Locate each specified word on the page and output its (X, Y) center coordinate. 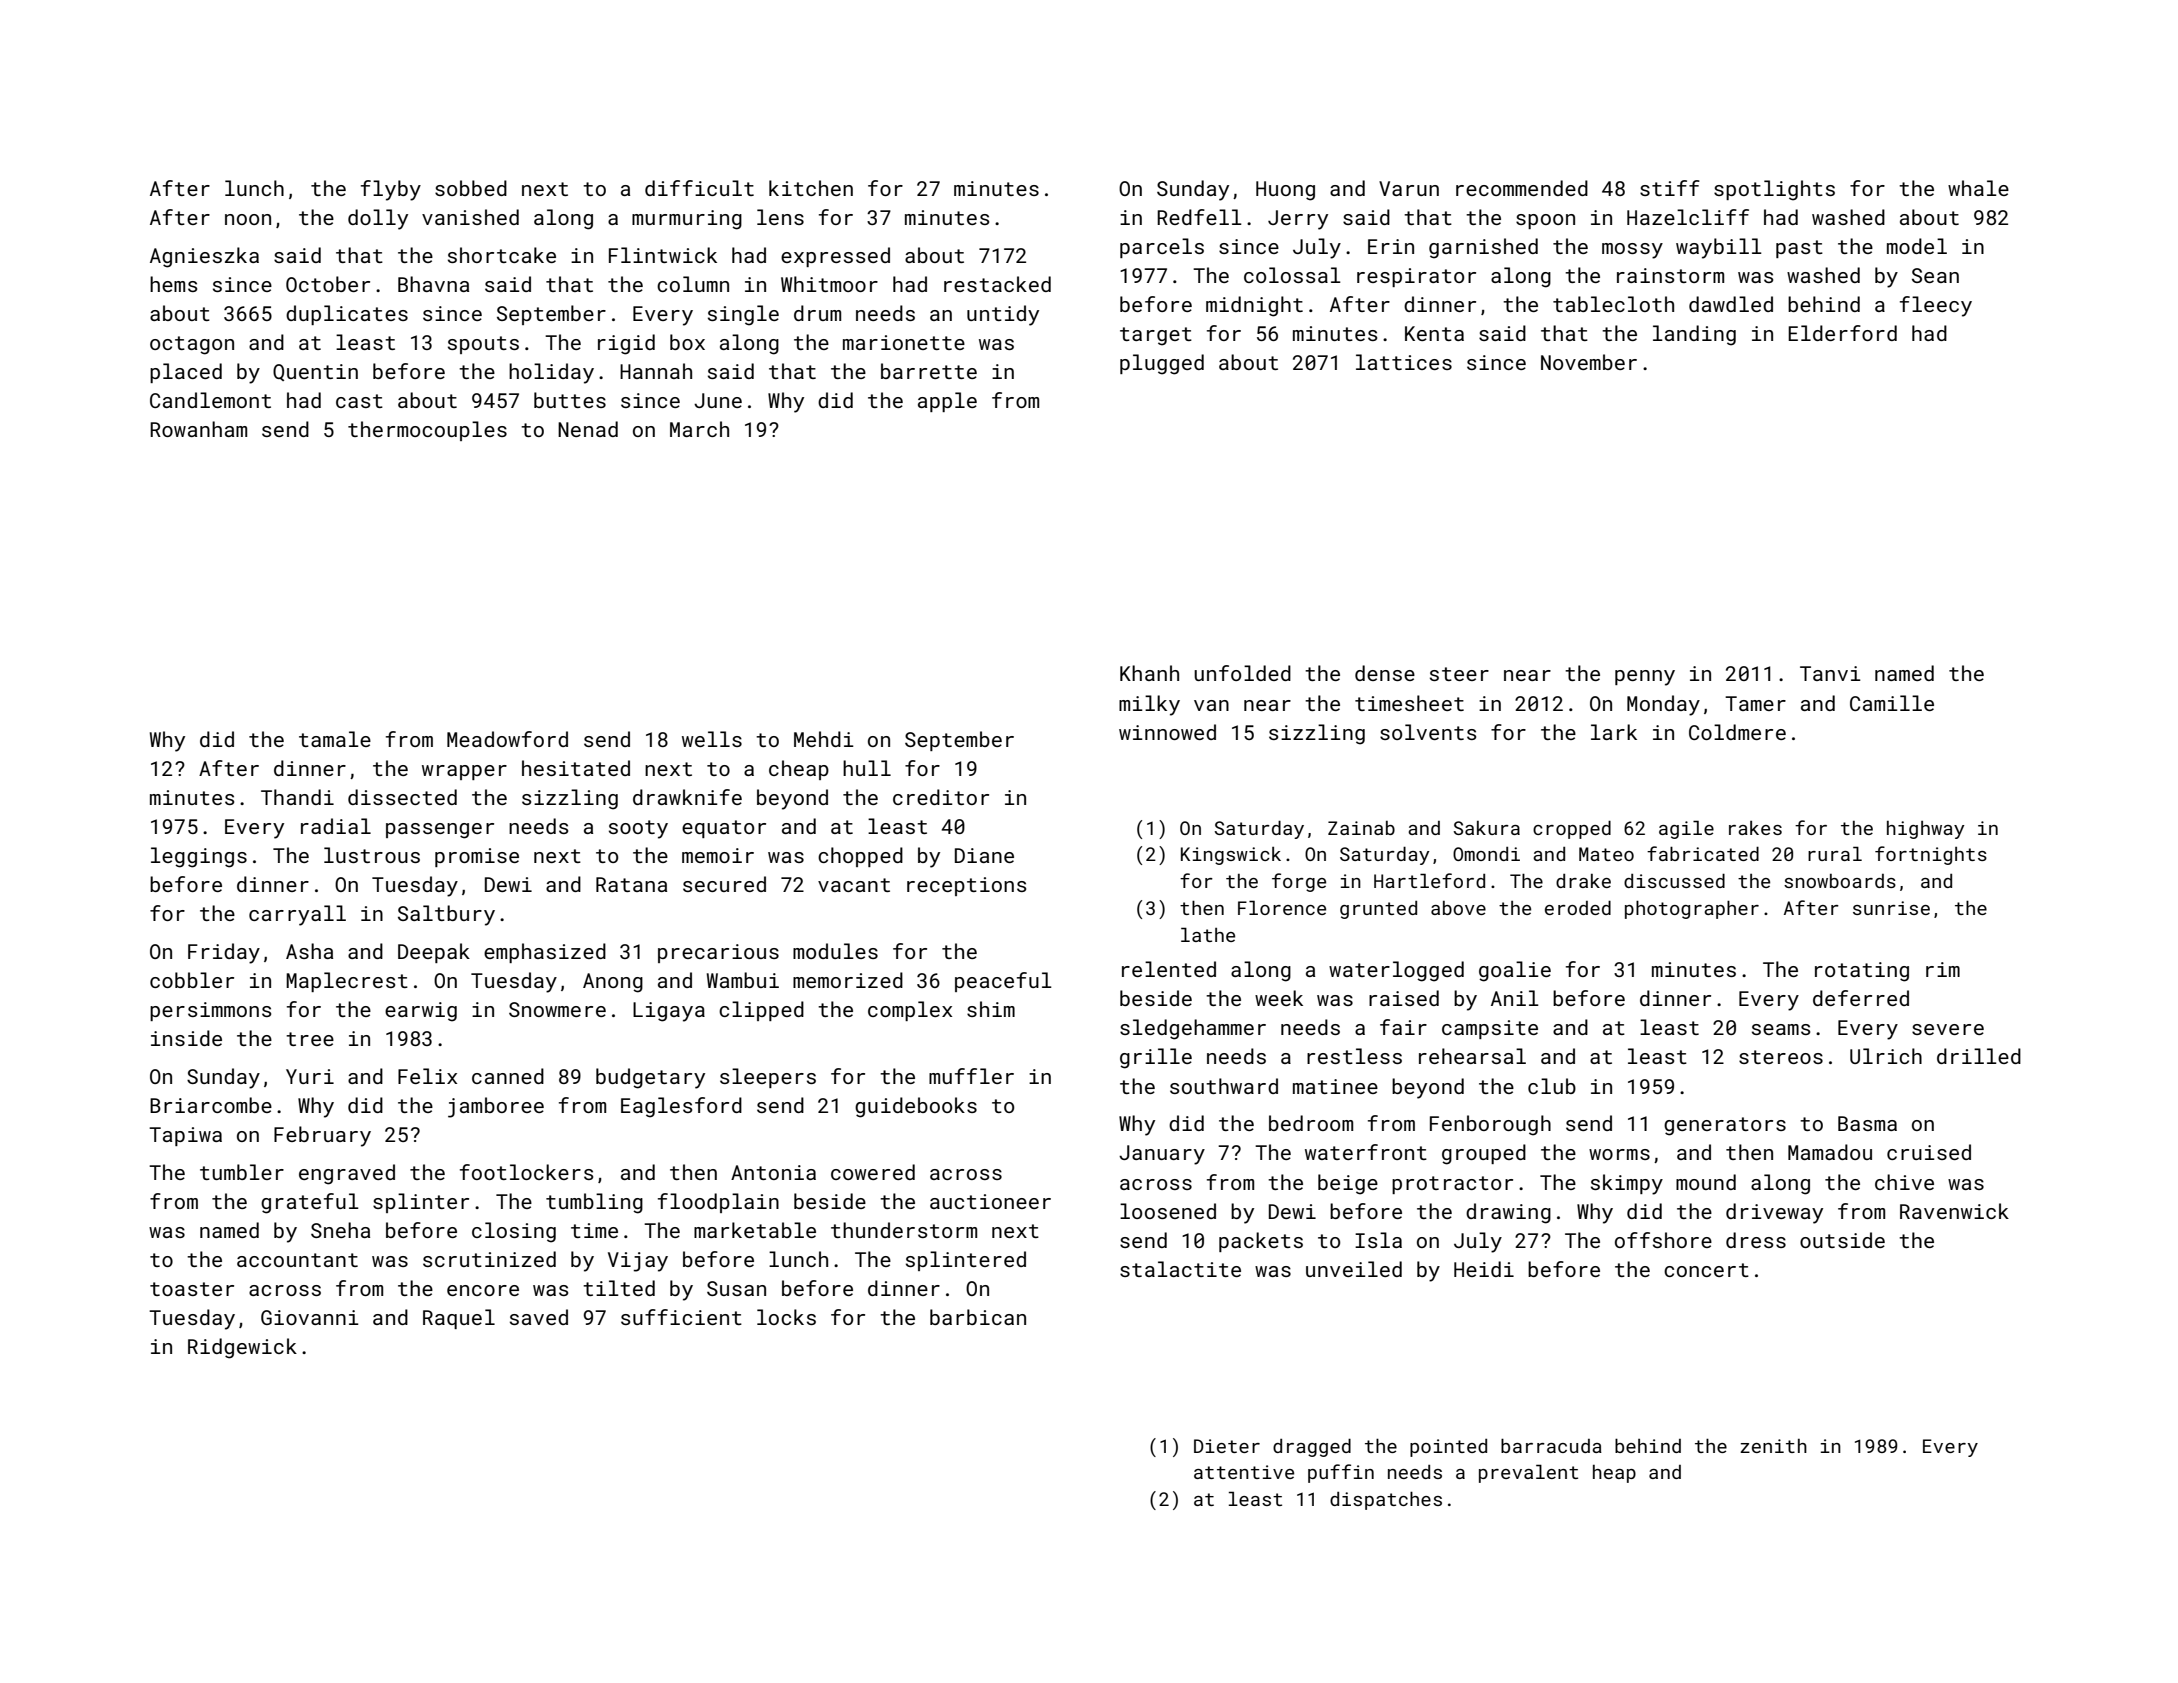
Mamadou (1830, 1152)
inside (186, 1038)
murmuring (687, 220)
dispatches (1386, 1500)
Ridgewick (242, 1348)
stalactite (1180, 1269)
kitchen (811, 188)
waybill (1719, 248)
